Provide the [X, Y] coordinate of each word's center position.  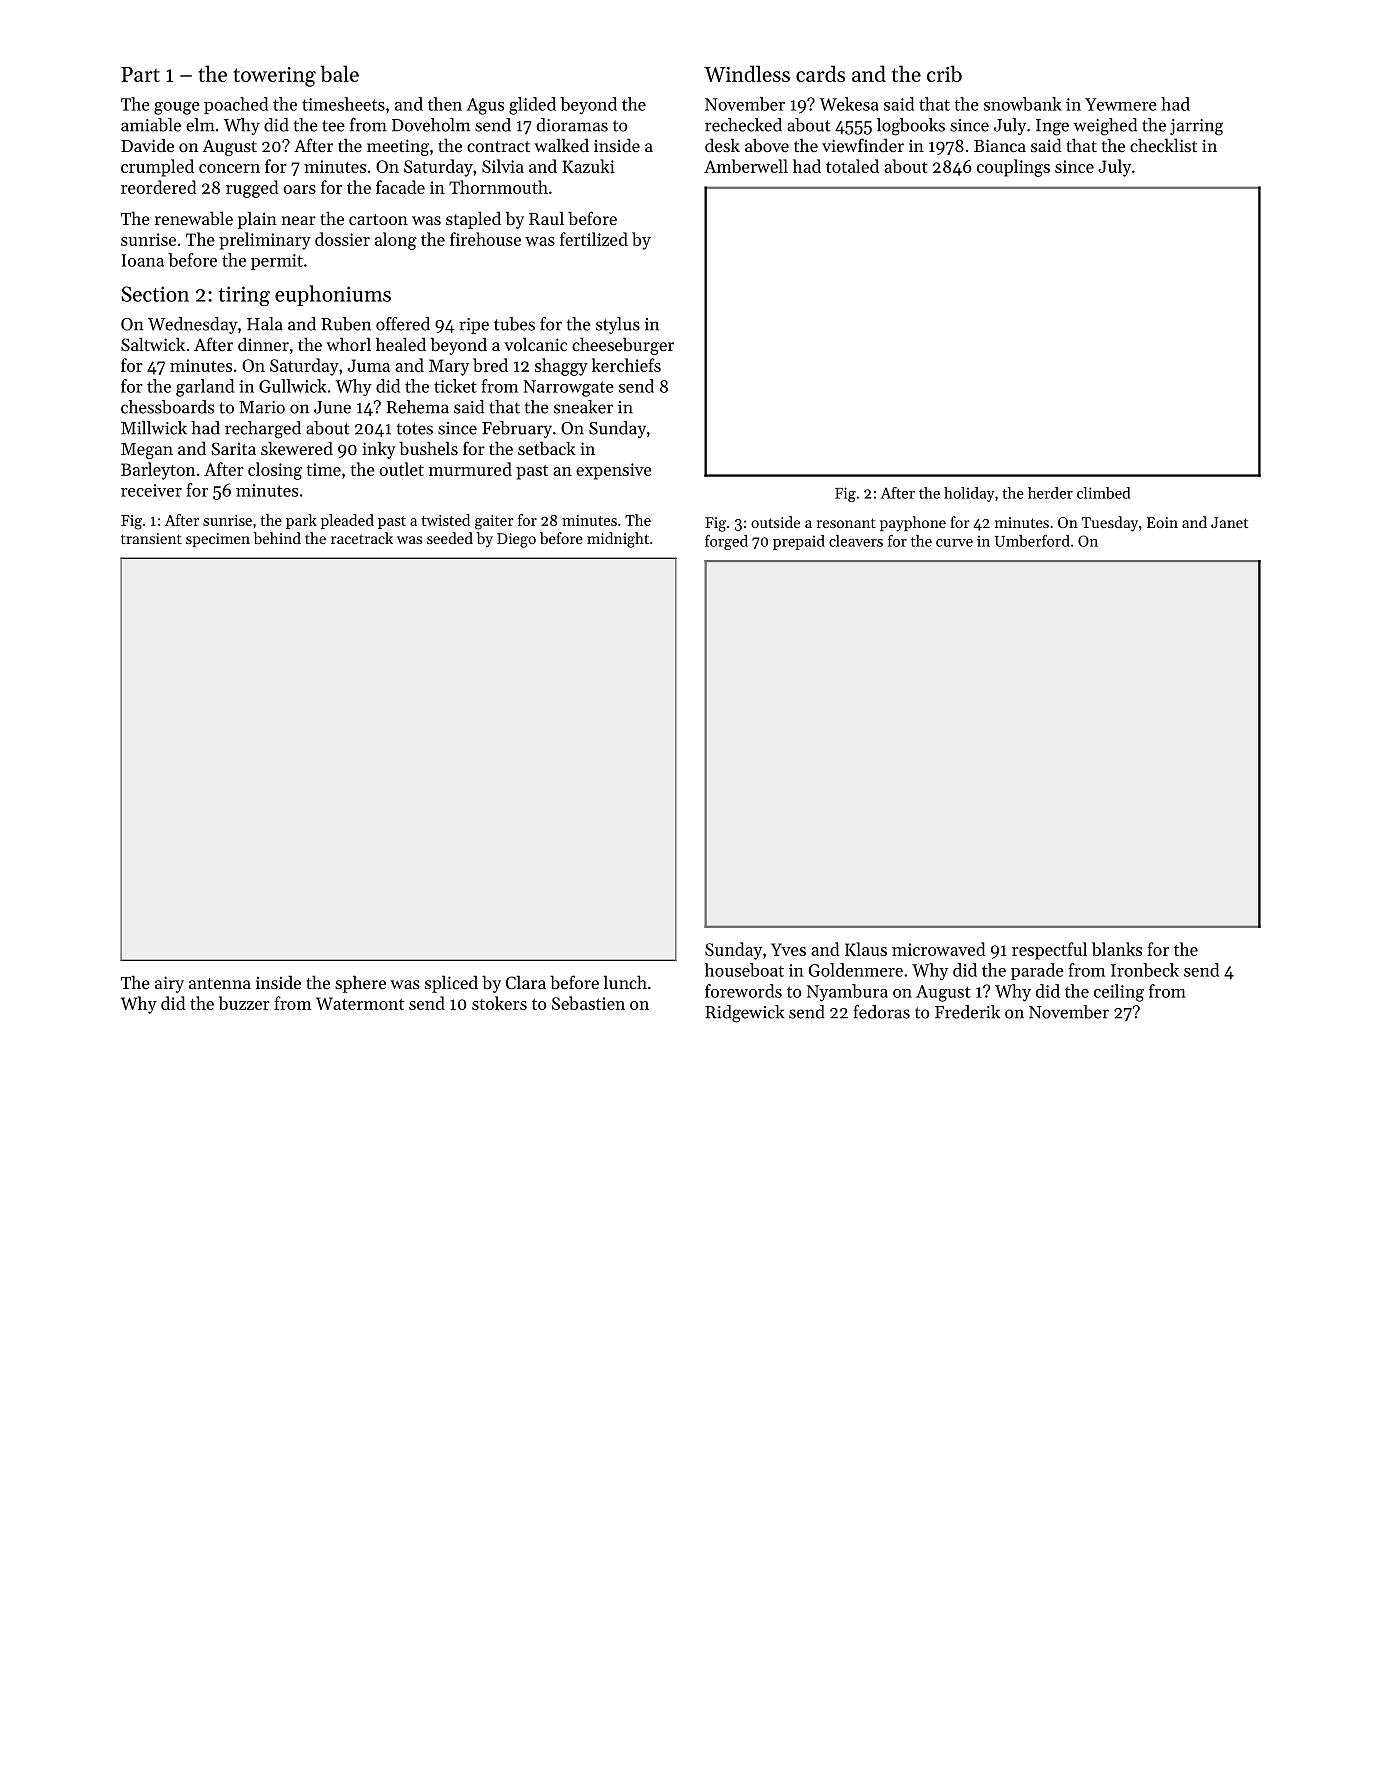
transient [151, 538]
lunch [625, 982]
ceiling [1119, 993]
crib [944, 73]
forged [726, 542]
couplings [1013, 168]
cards [820, 73]
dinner [263, 344]
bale [339, 73]
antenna [220, 983]
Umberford [1032, 540]
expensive [613, 471]
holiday [969, 494]
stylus [618, 325]
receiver [151, 490]
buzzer [244, 1003]
